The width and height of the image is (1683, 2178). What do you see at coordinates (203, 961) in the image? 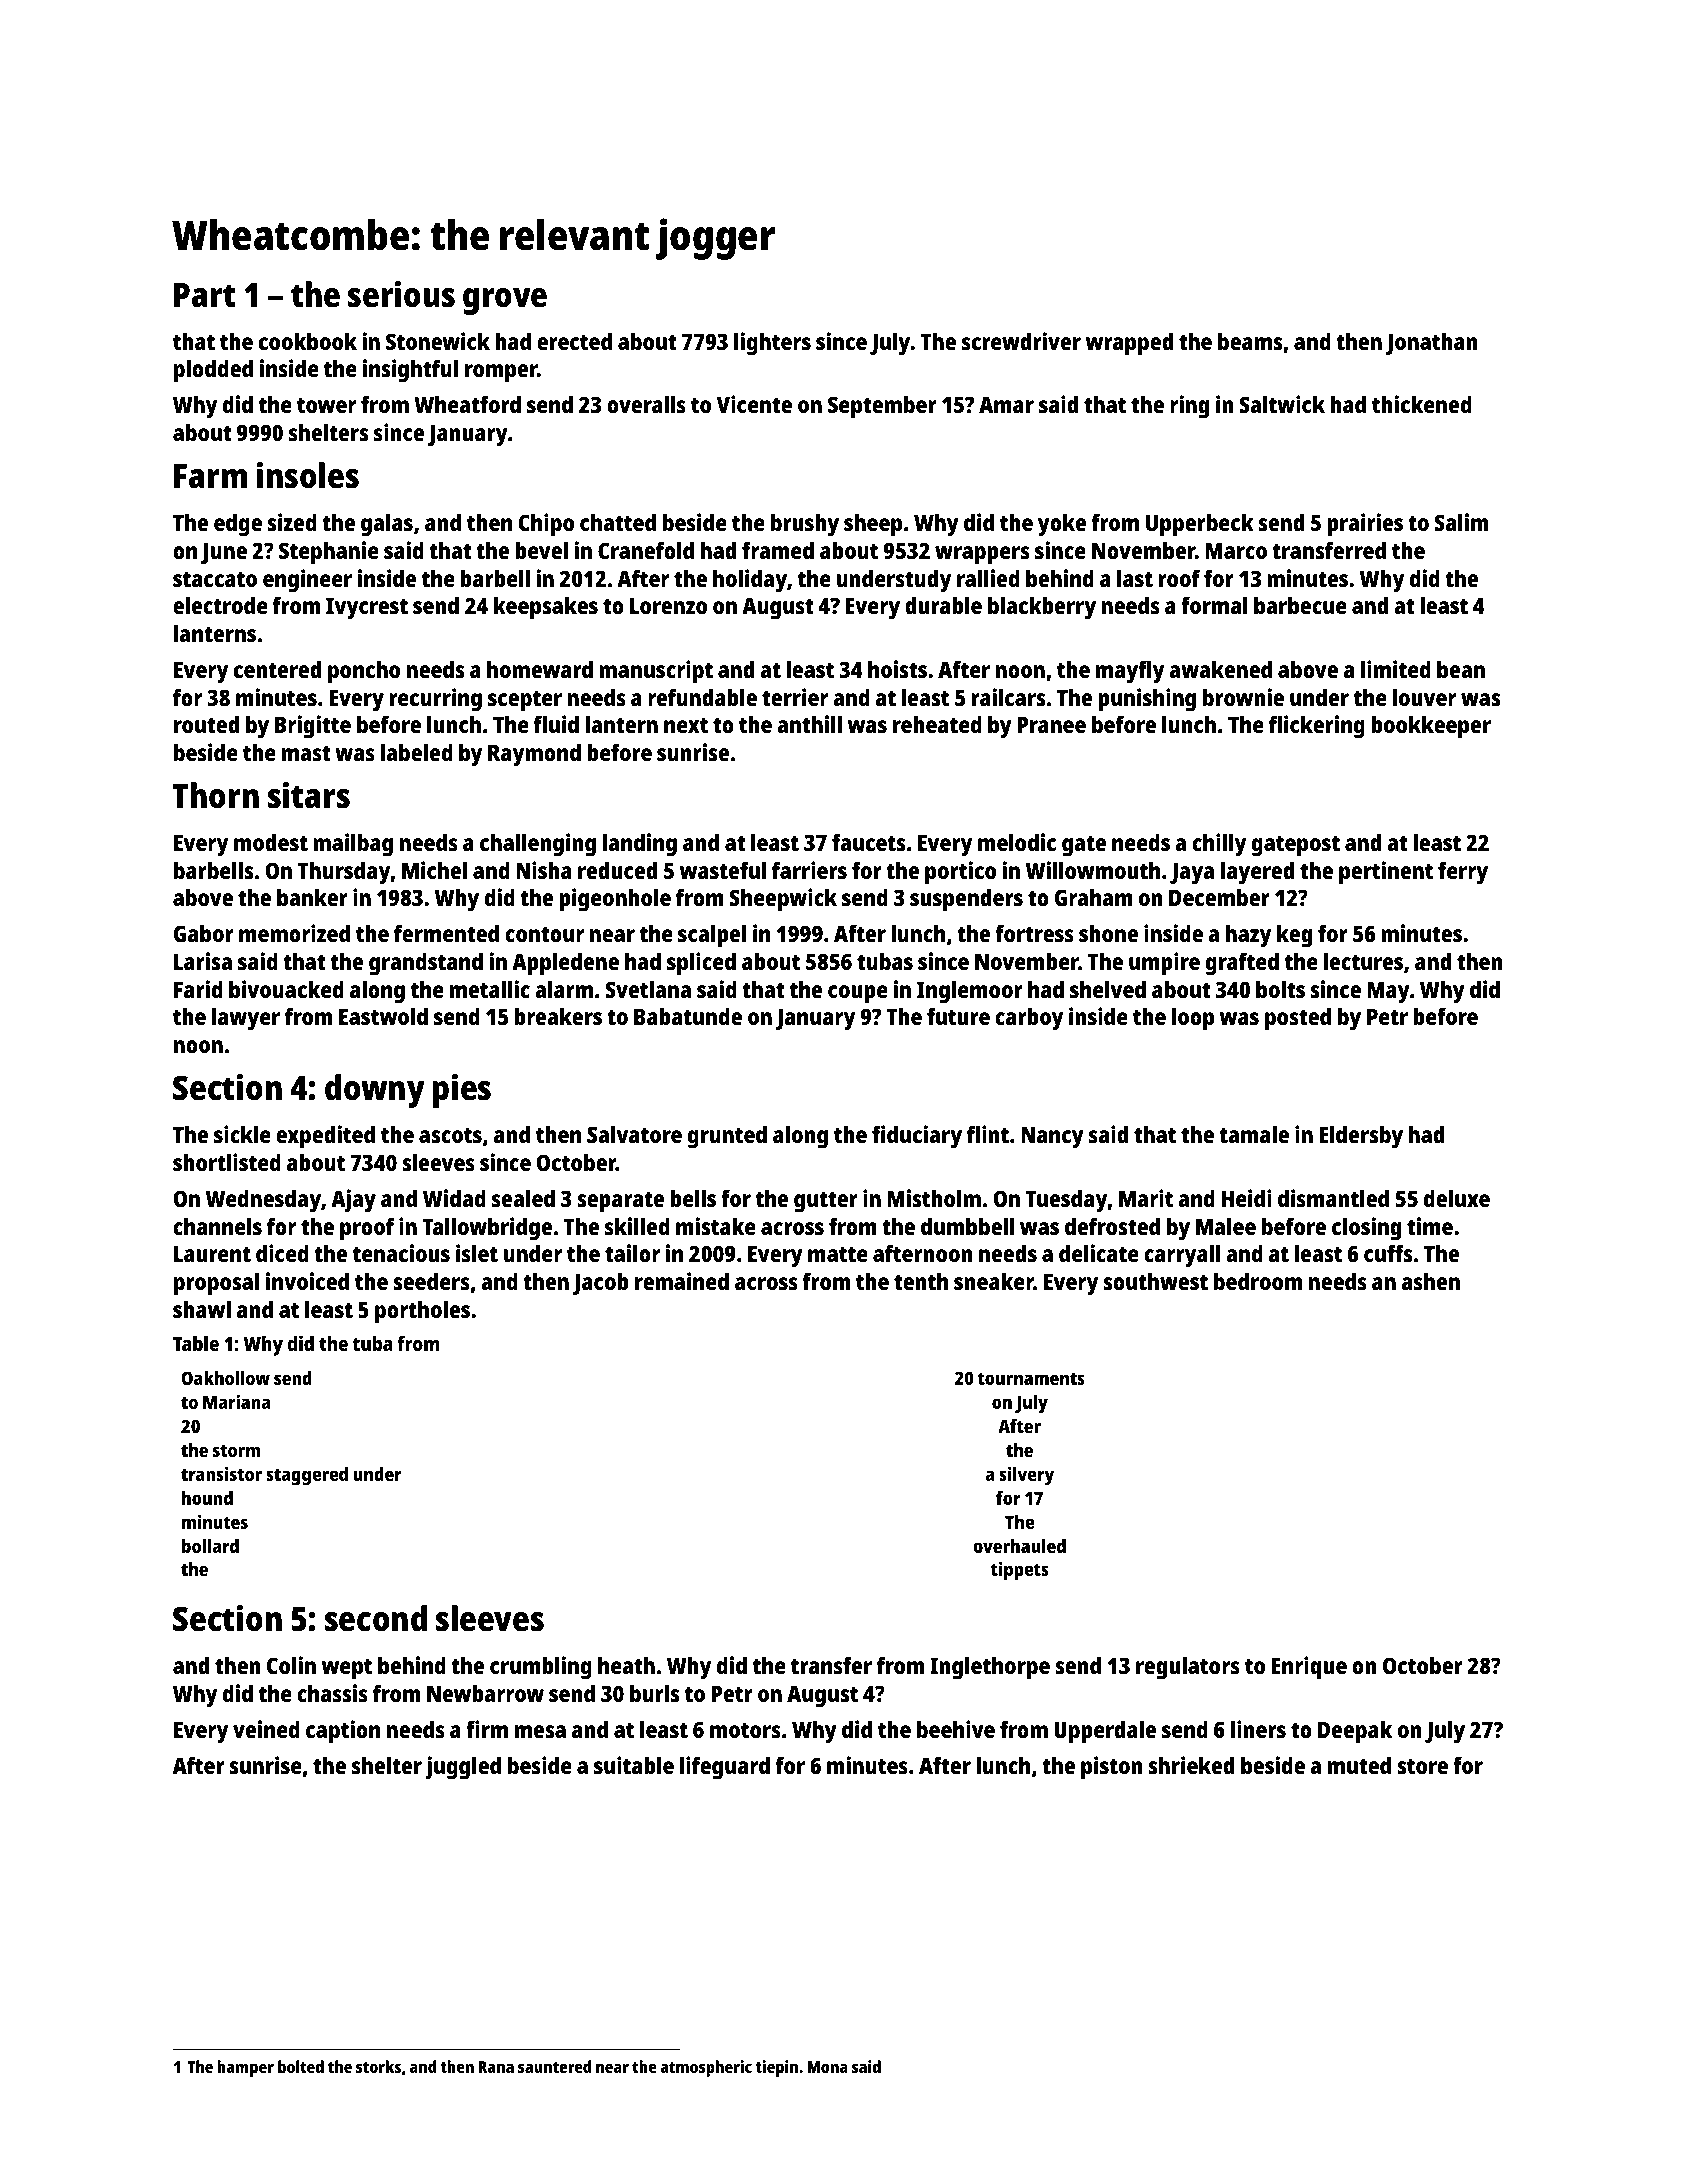
I see `Larisa` at bounding box center [203, 961].
